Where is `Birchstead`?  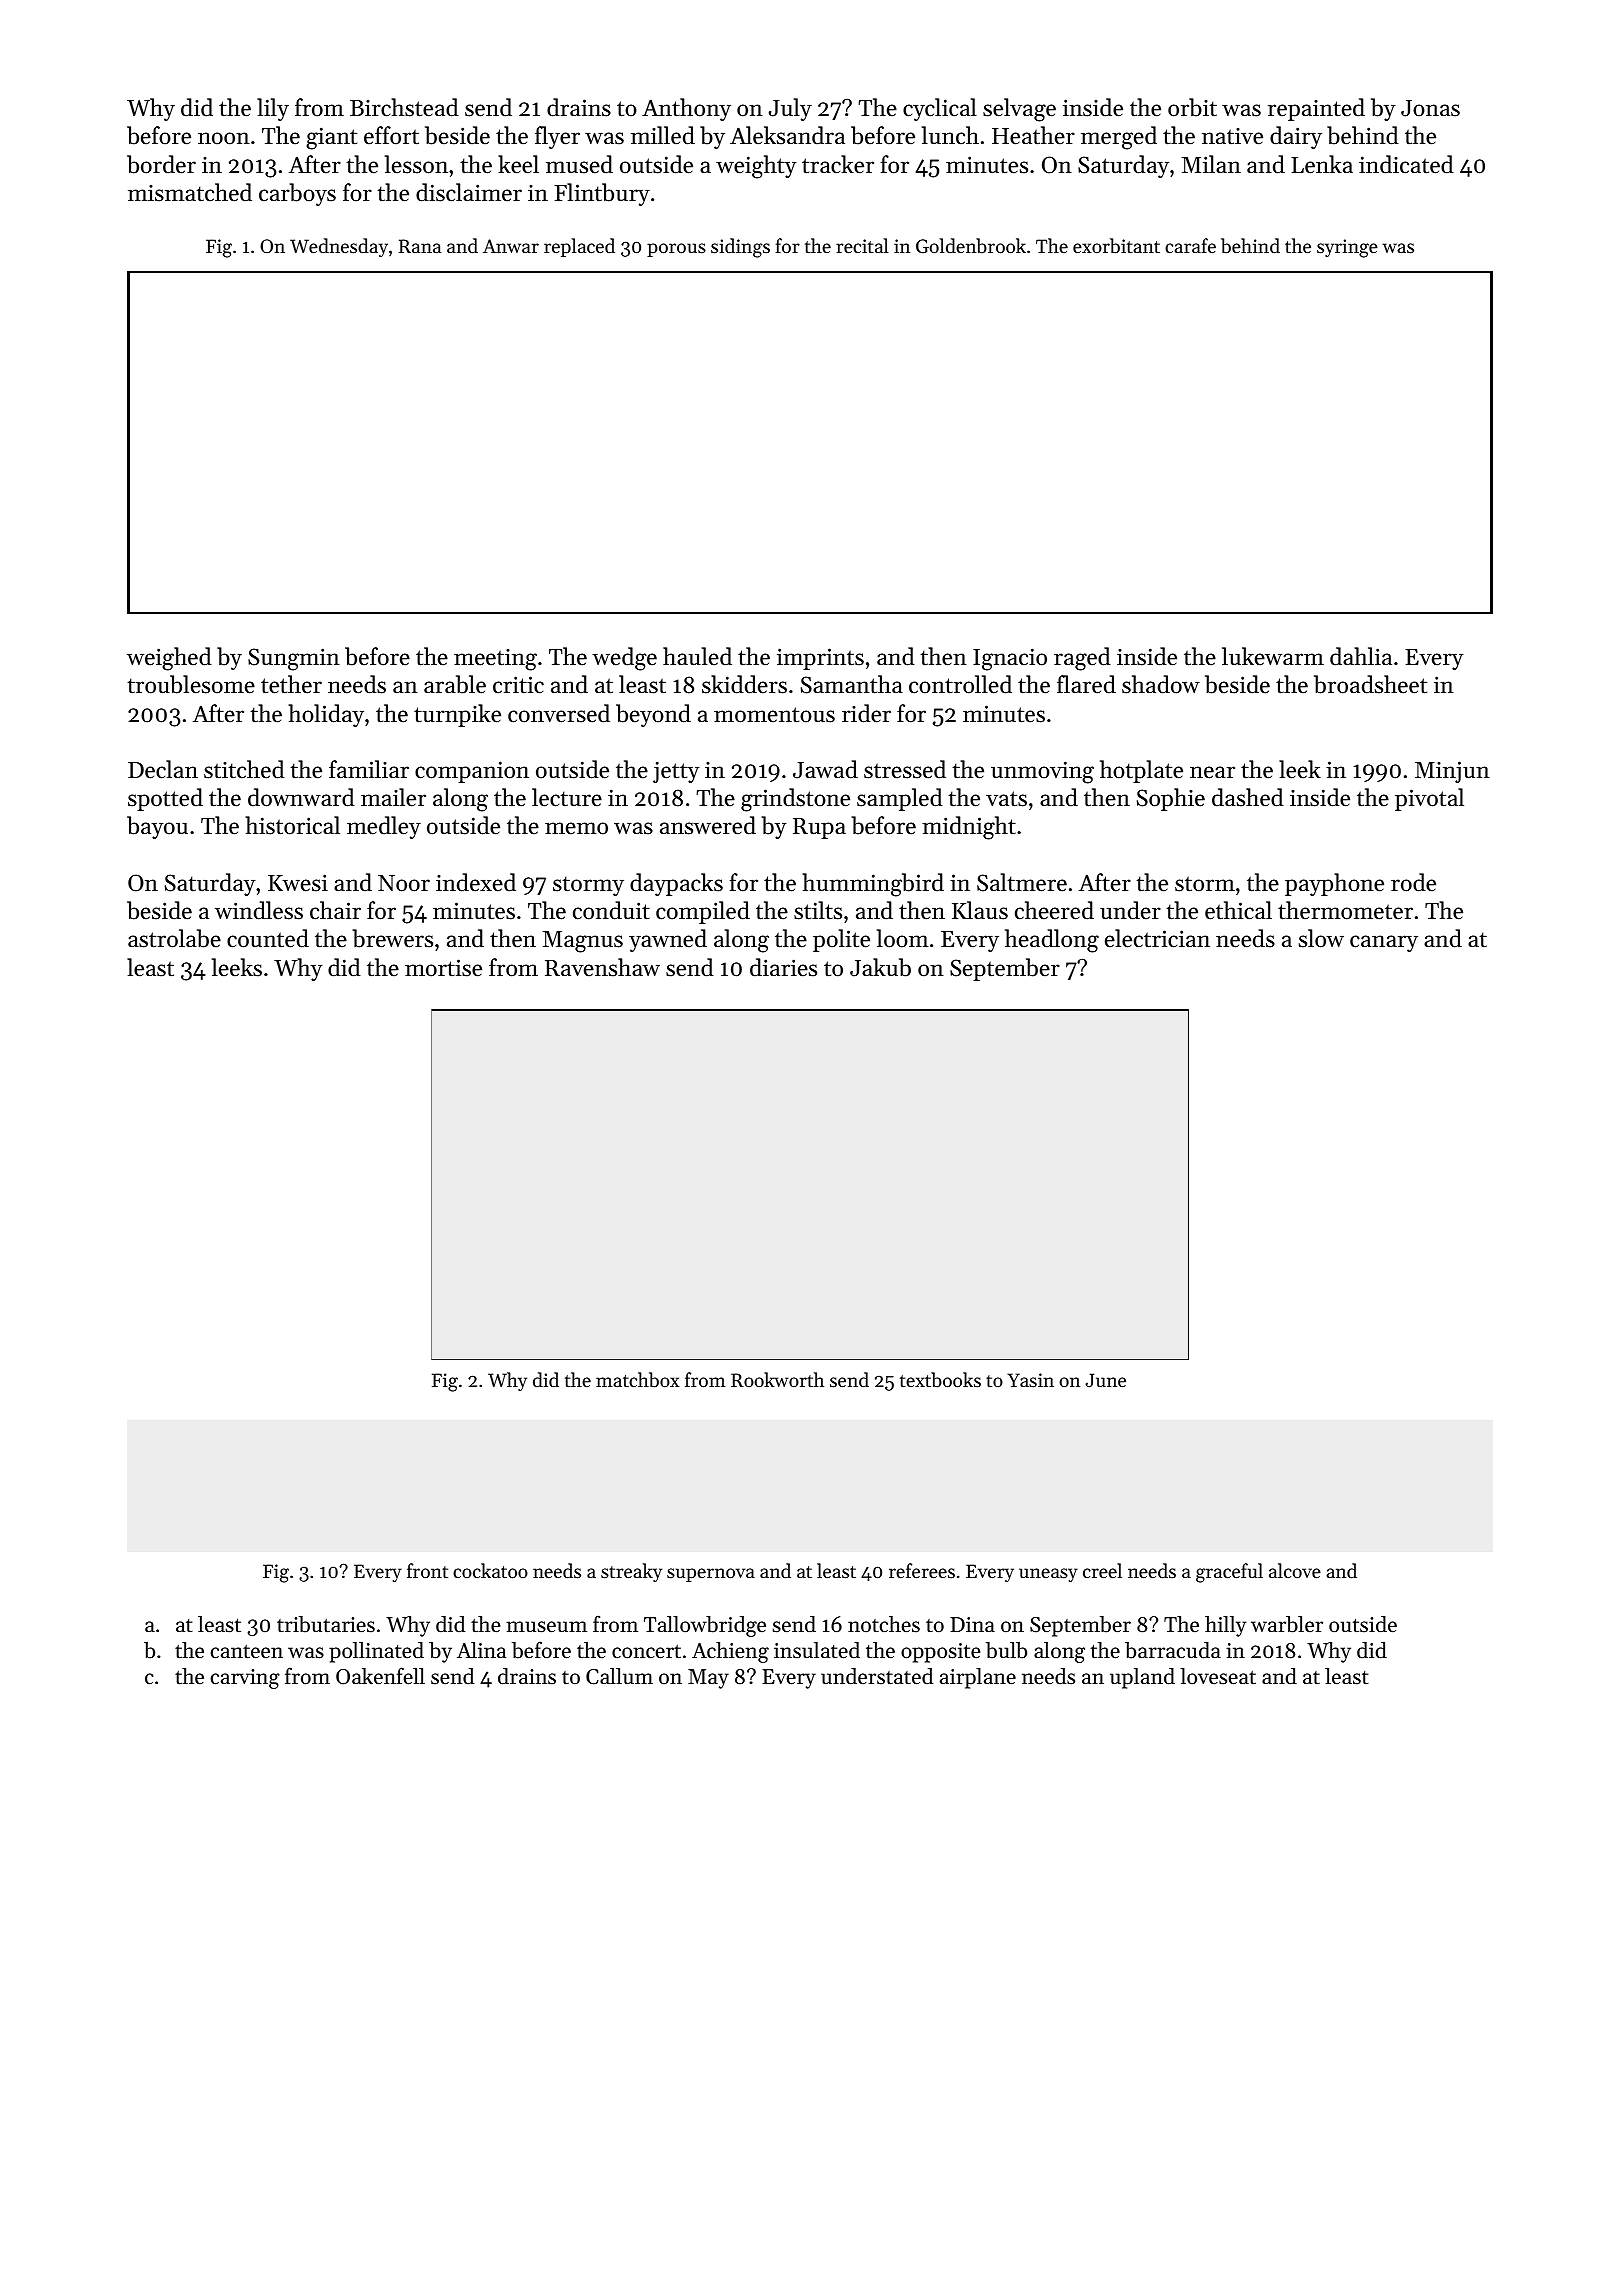
Birchstead is located at coordinates (404, 107).
